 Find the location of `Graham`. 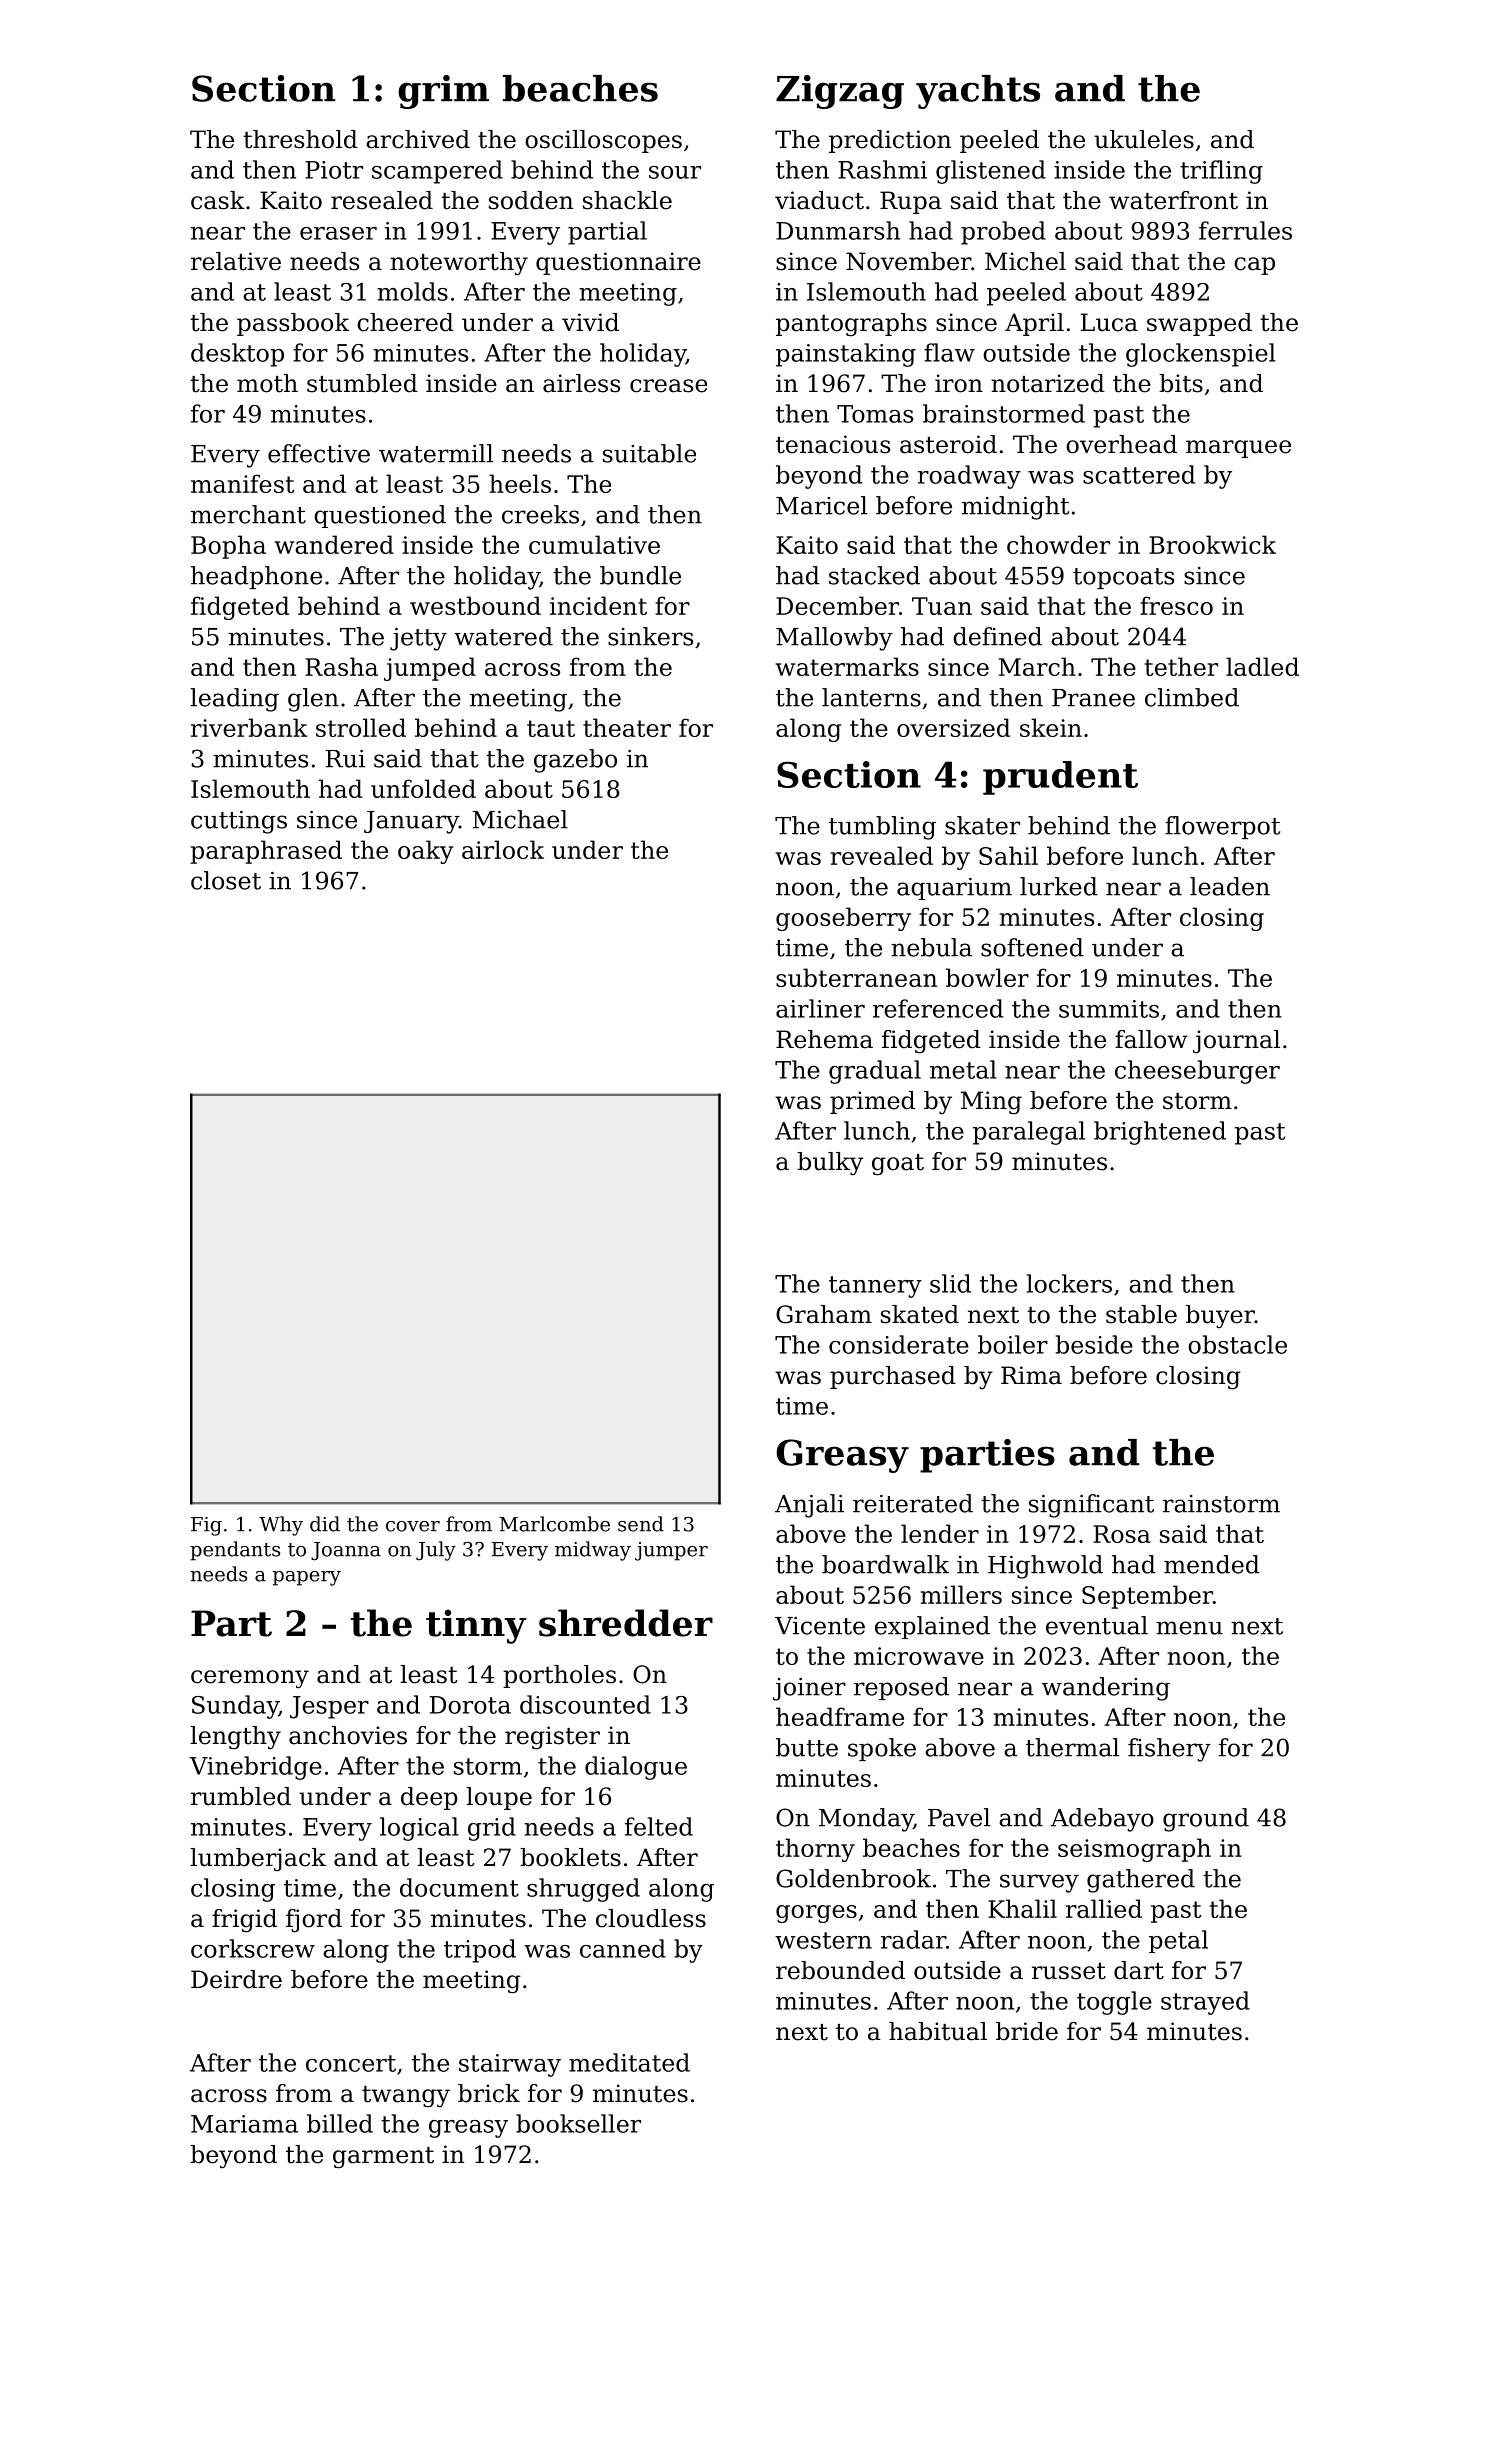

Graham is located at coordinates (824, 1314).
